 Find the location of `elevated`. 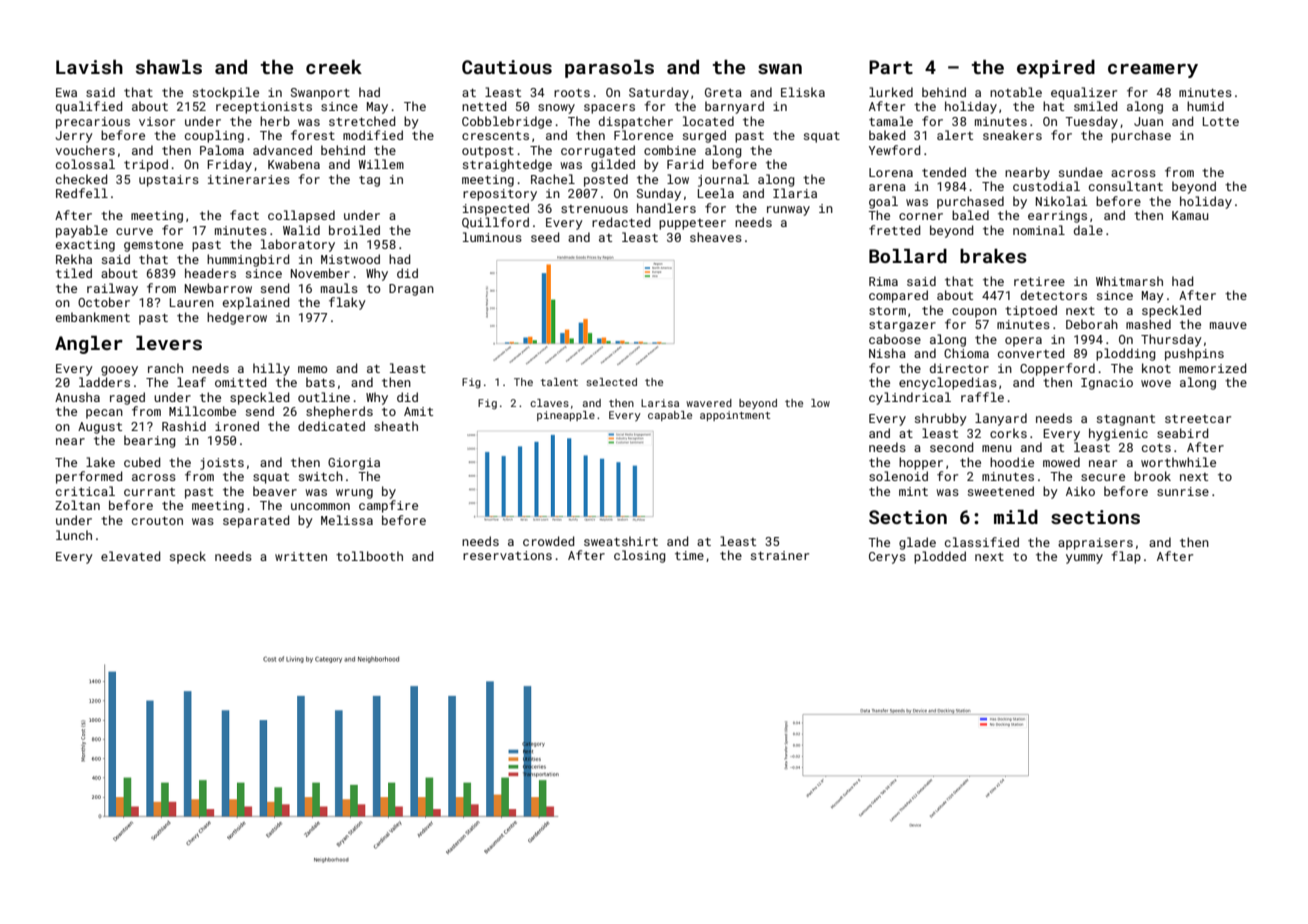

elevated is located at coordinates (131, 556).
